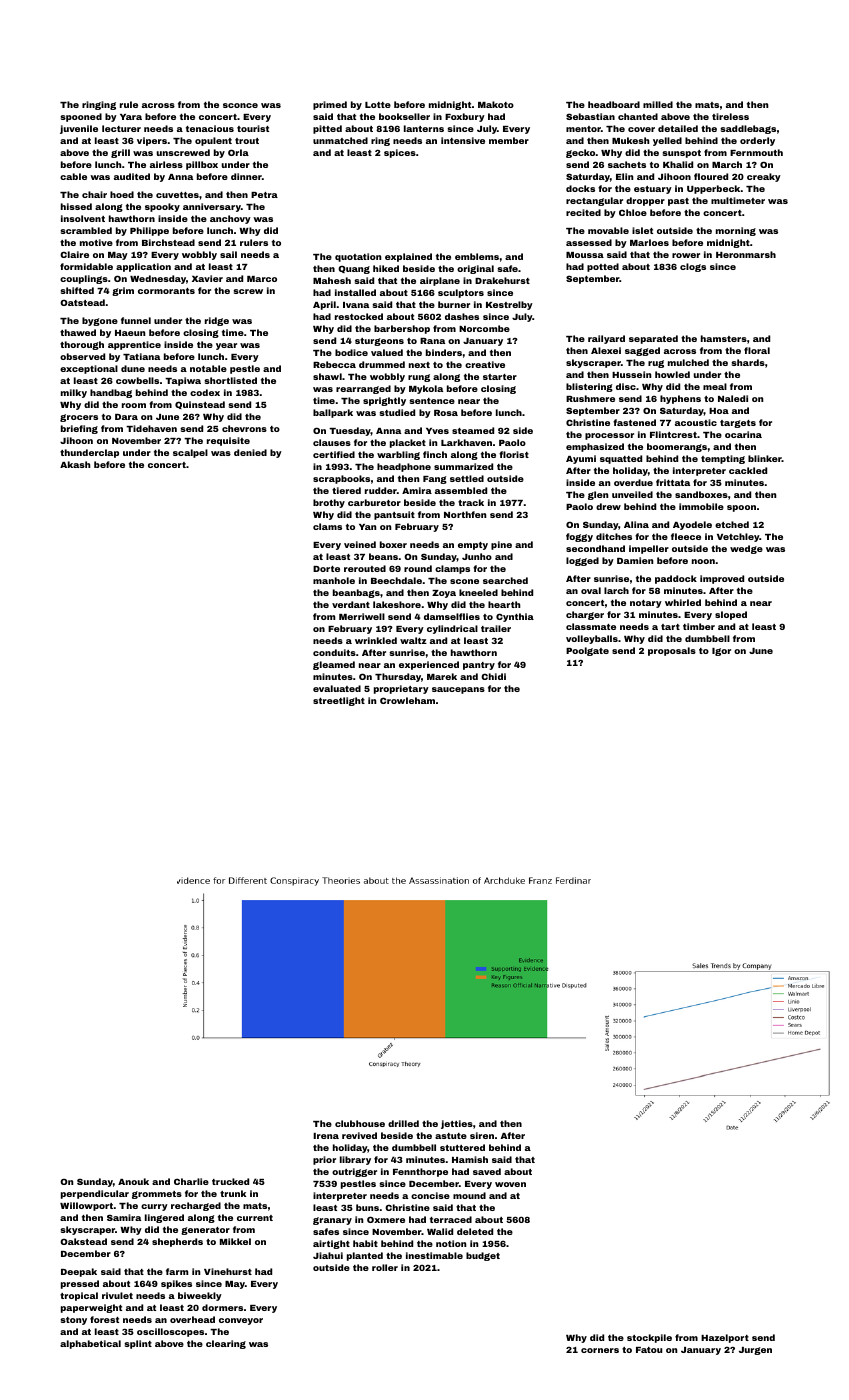  Describe the element at coordinates (407, 700) in the screenshot. I see `Crowleham` at that location.
